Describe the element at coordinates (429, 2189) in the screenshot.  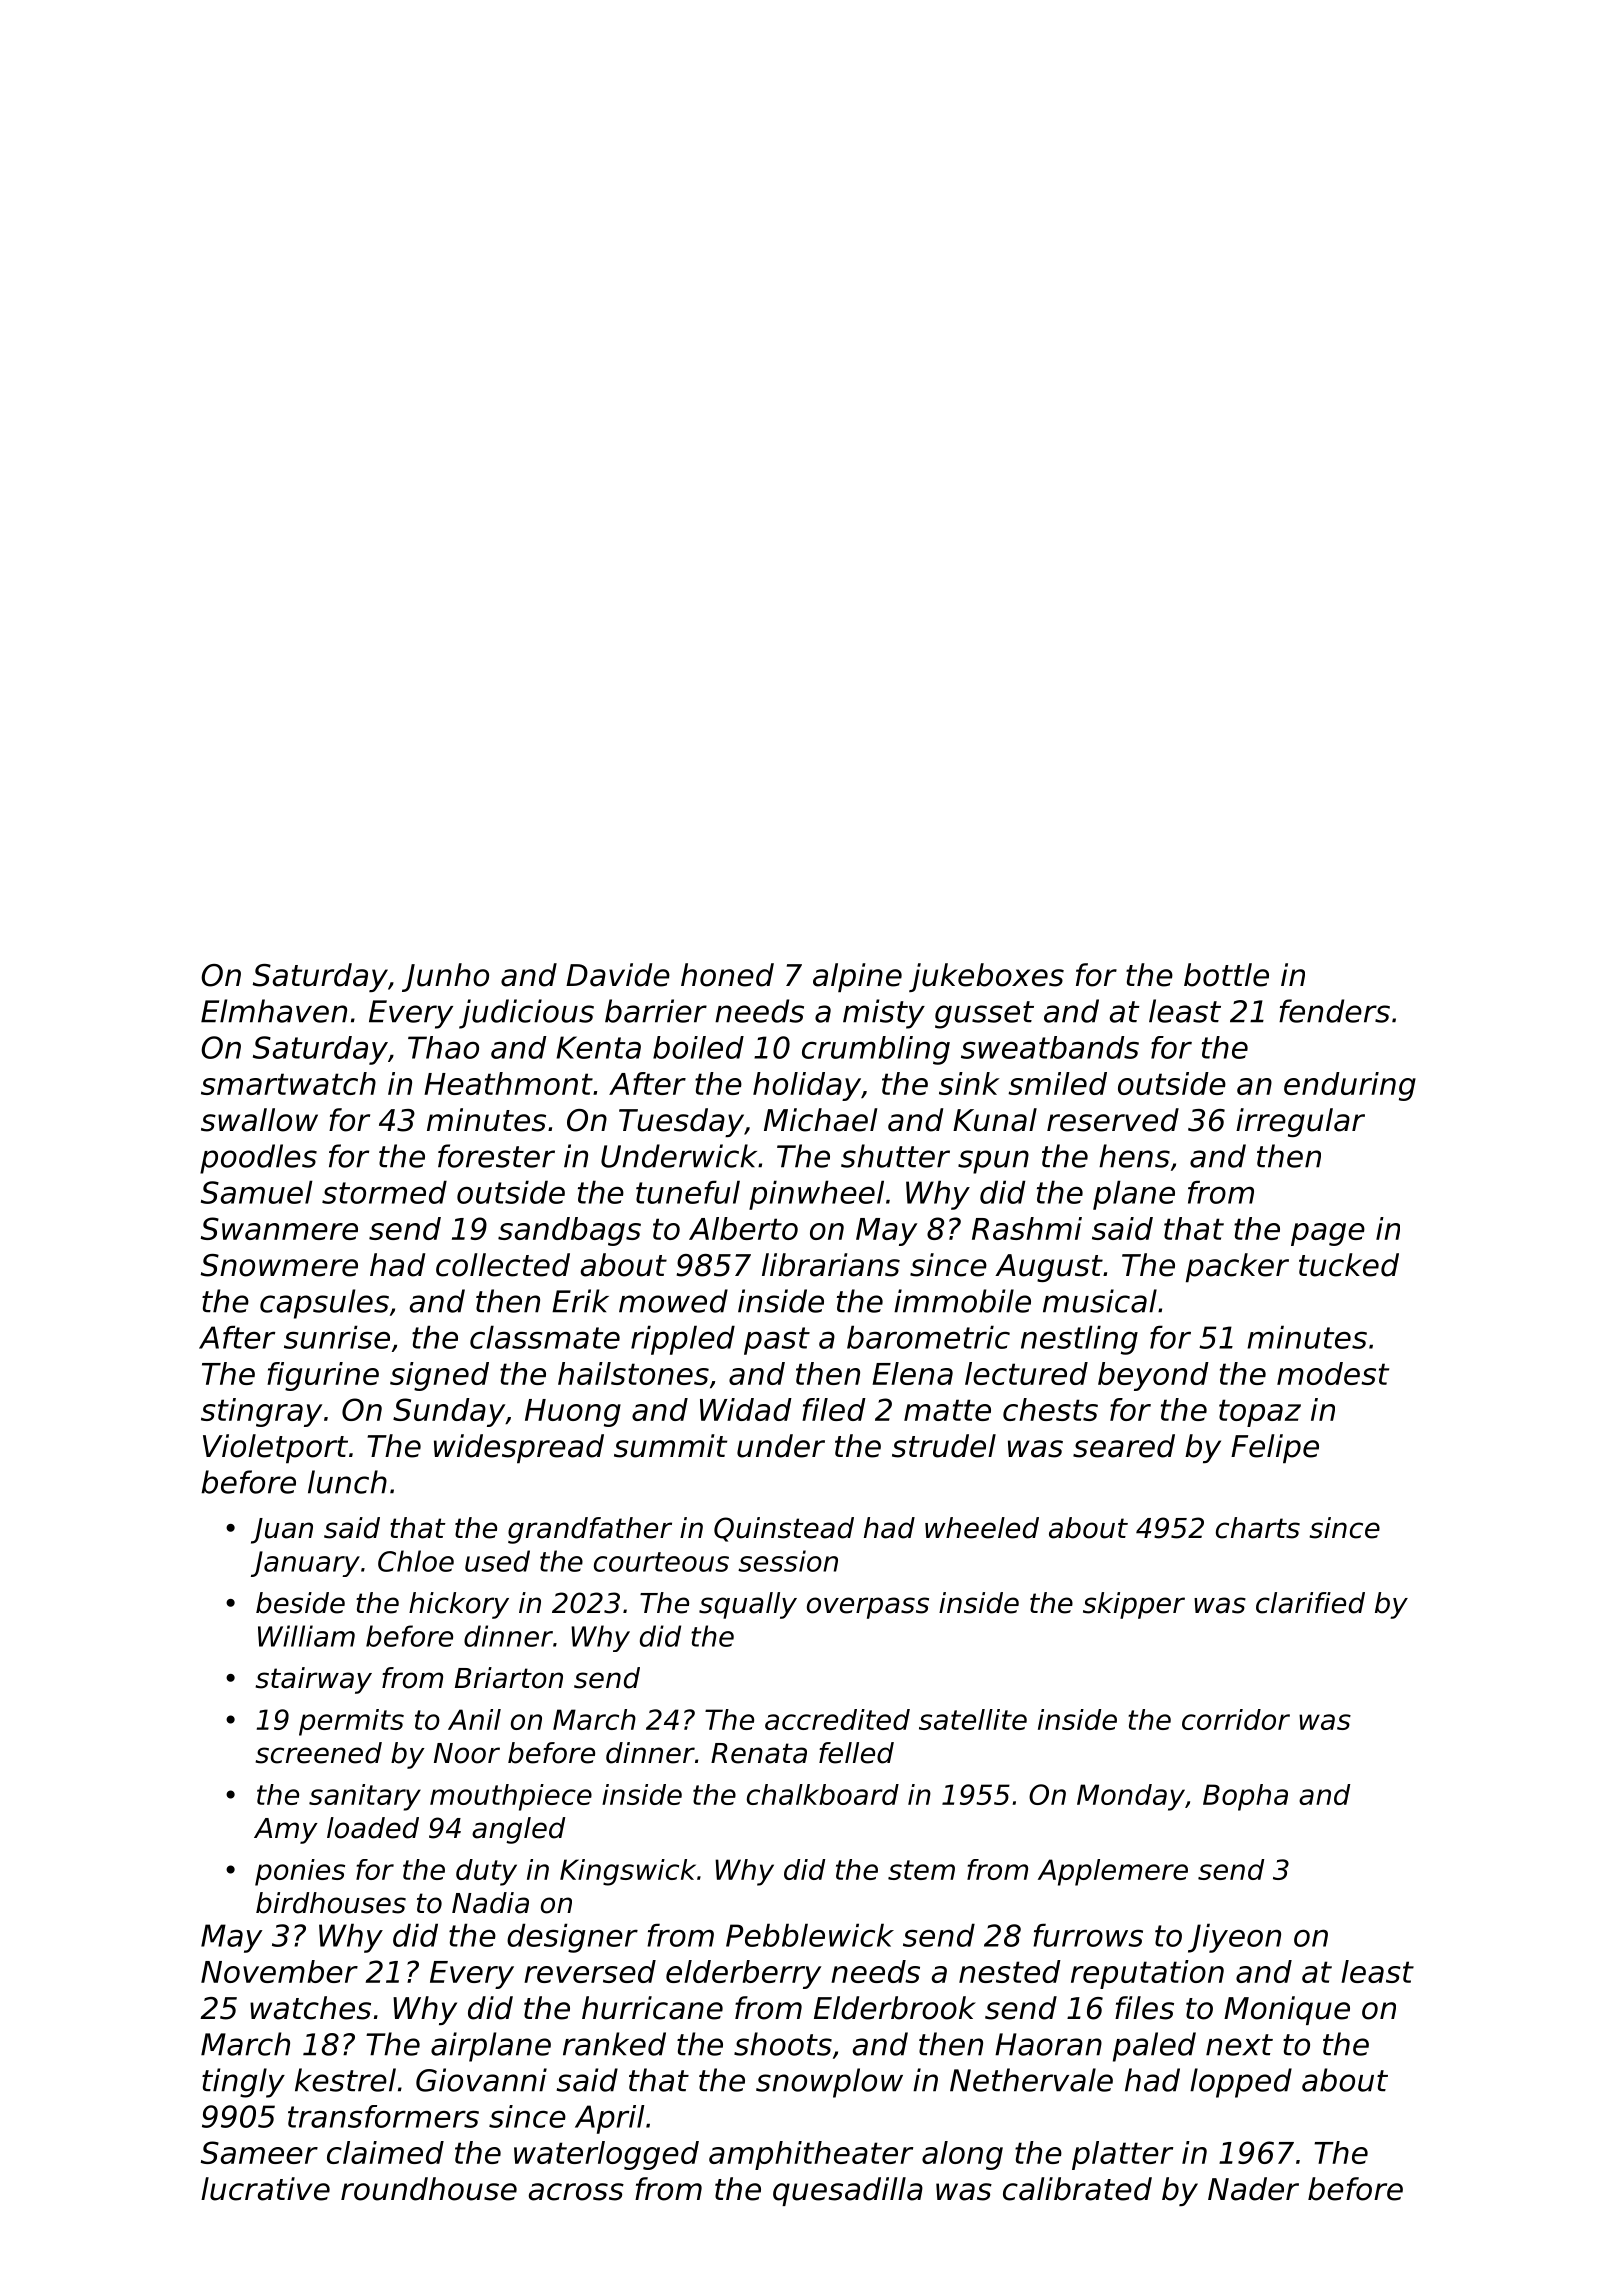
I see `roundhouse` at that location.
